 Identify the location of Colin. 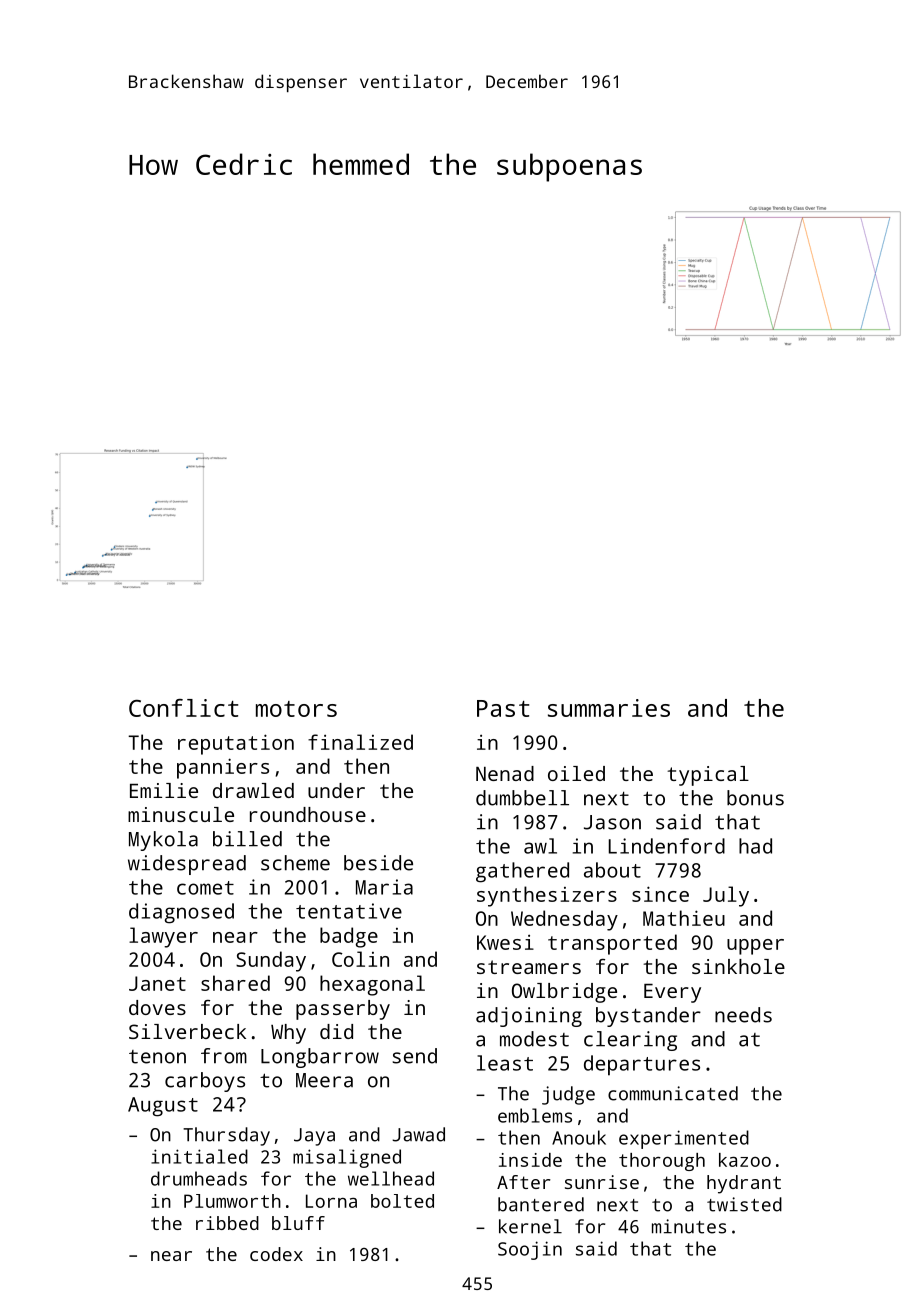
(360, 959).
